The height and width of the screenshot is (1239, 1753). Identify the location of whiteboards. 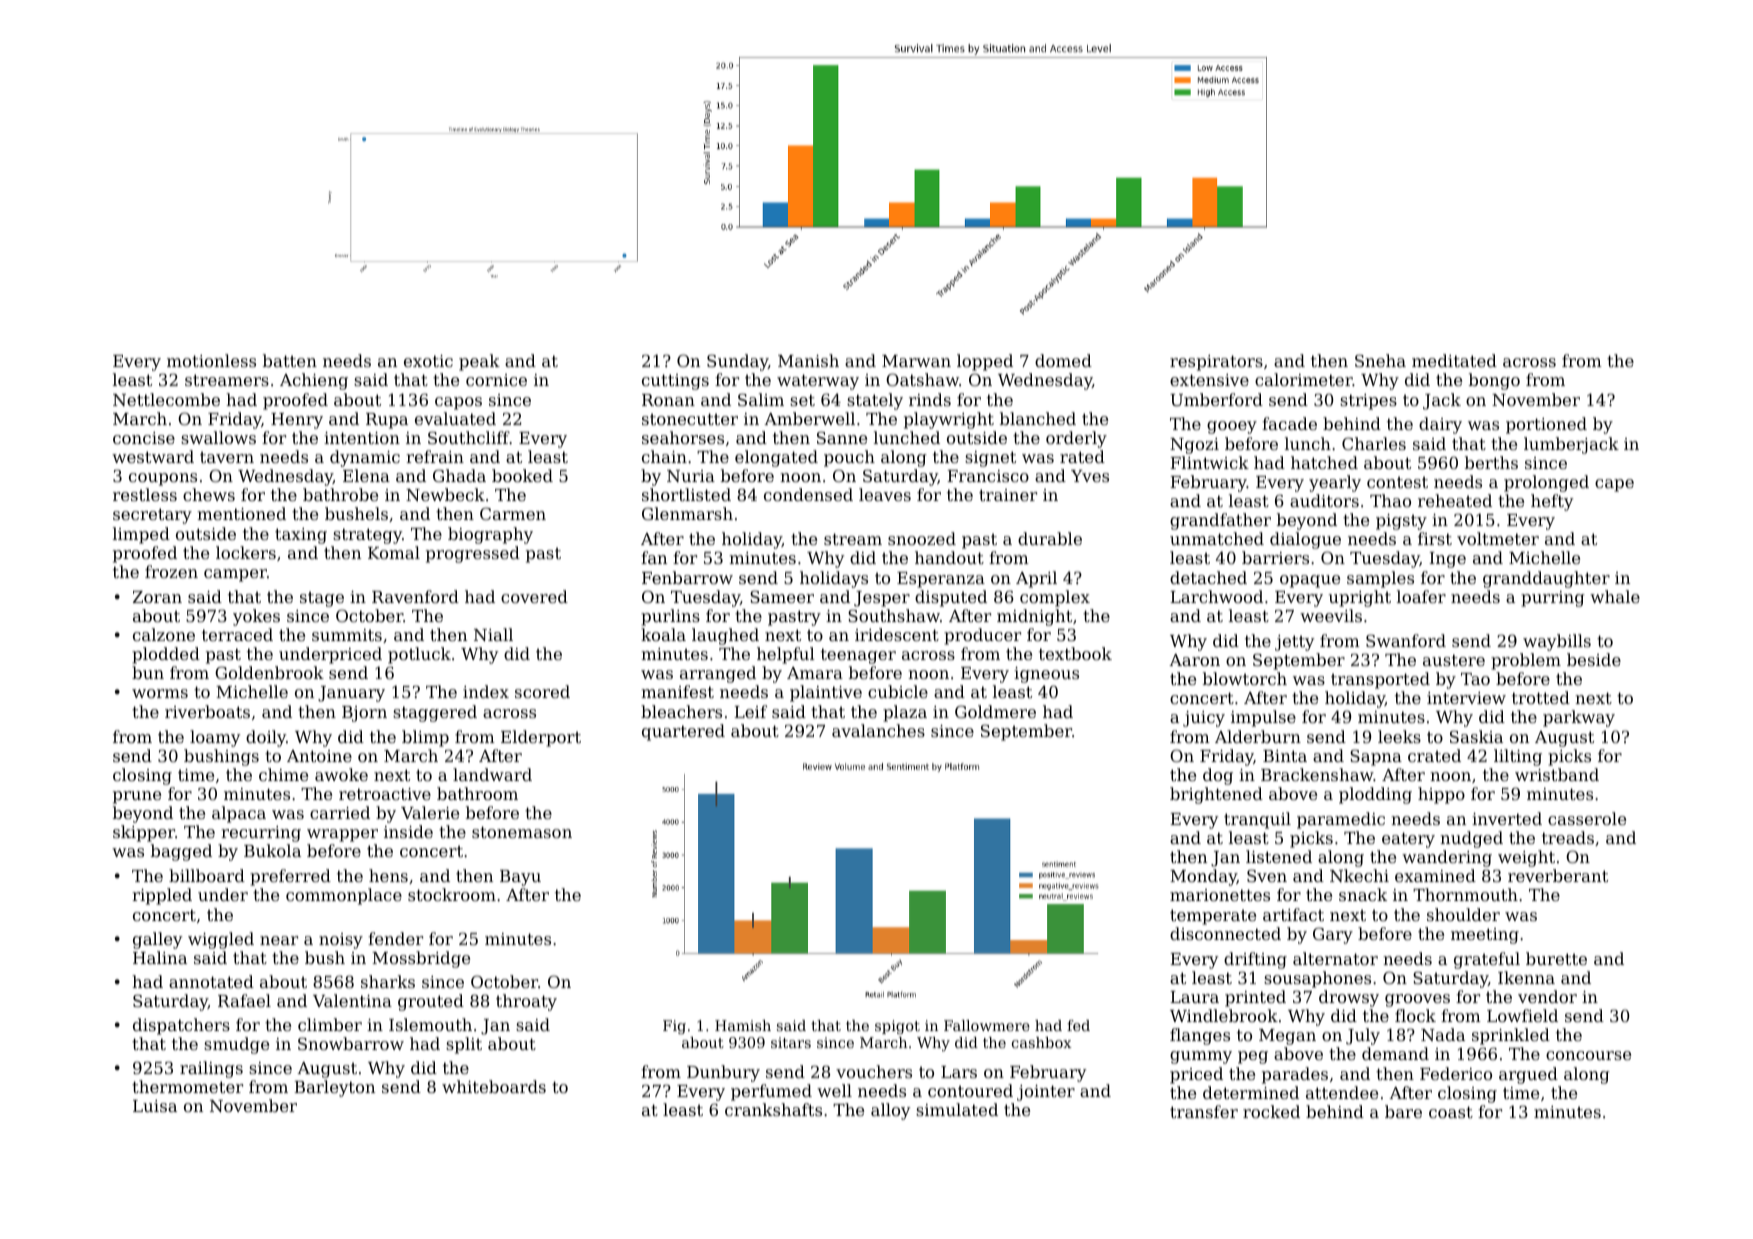
(494, 1086).
